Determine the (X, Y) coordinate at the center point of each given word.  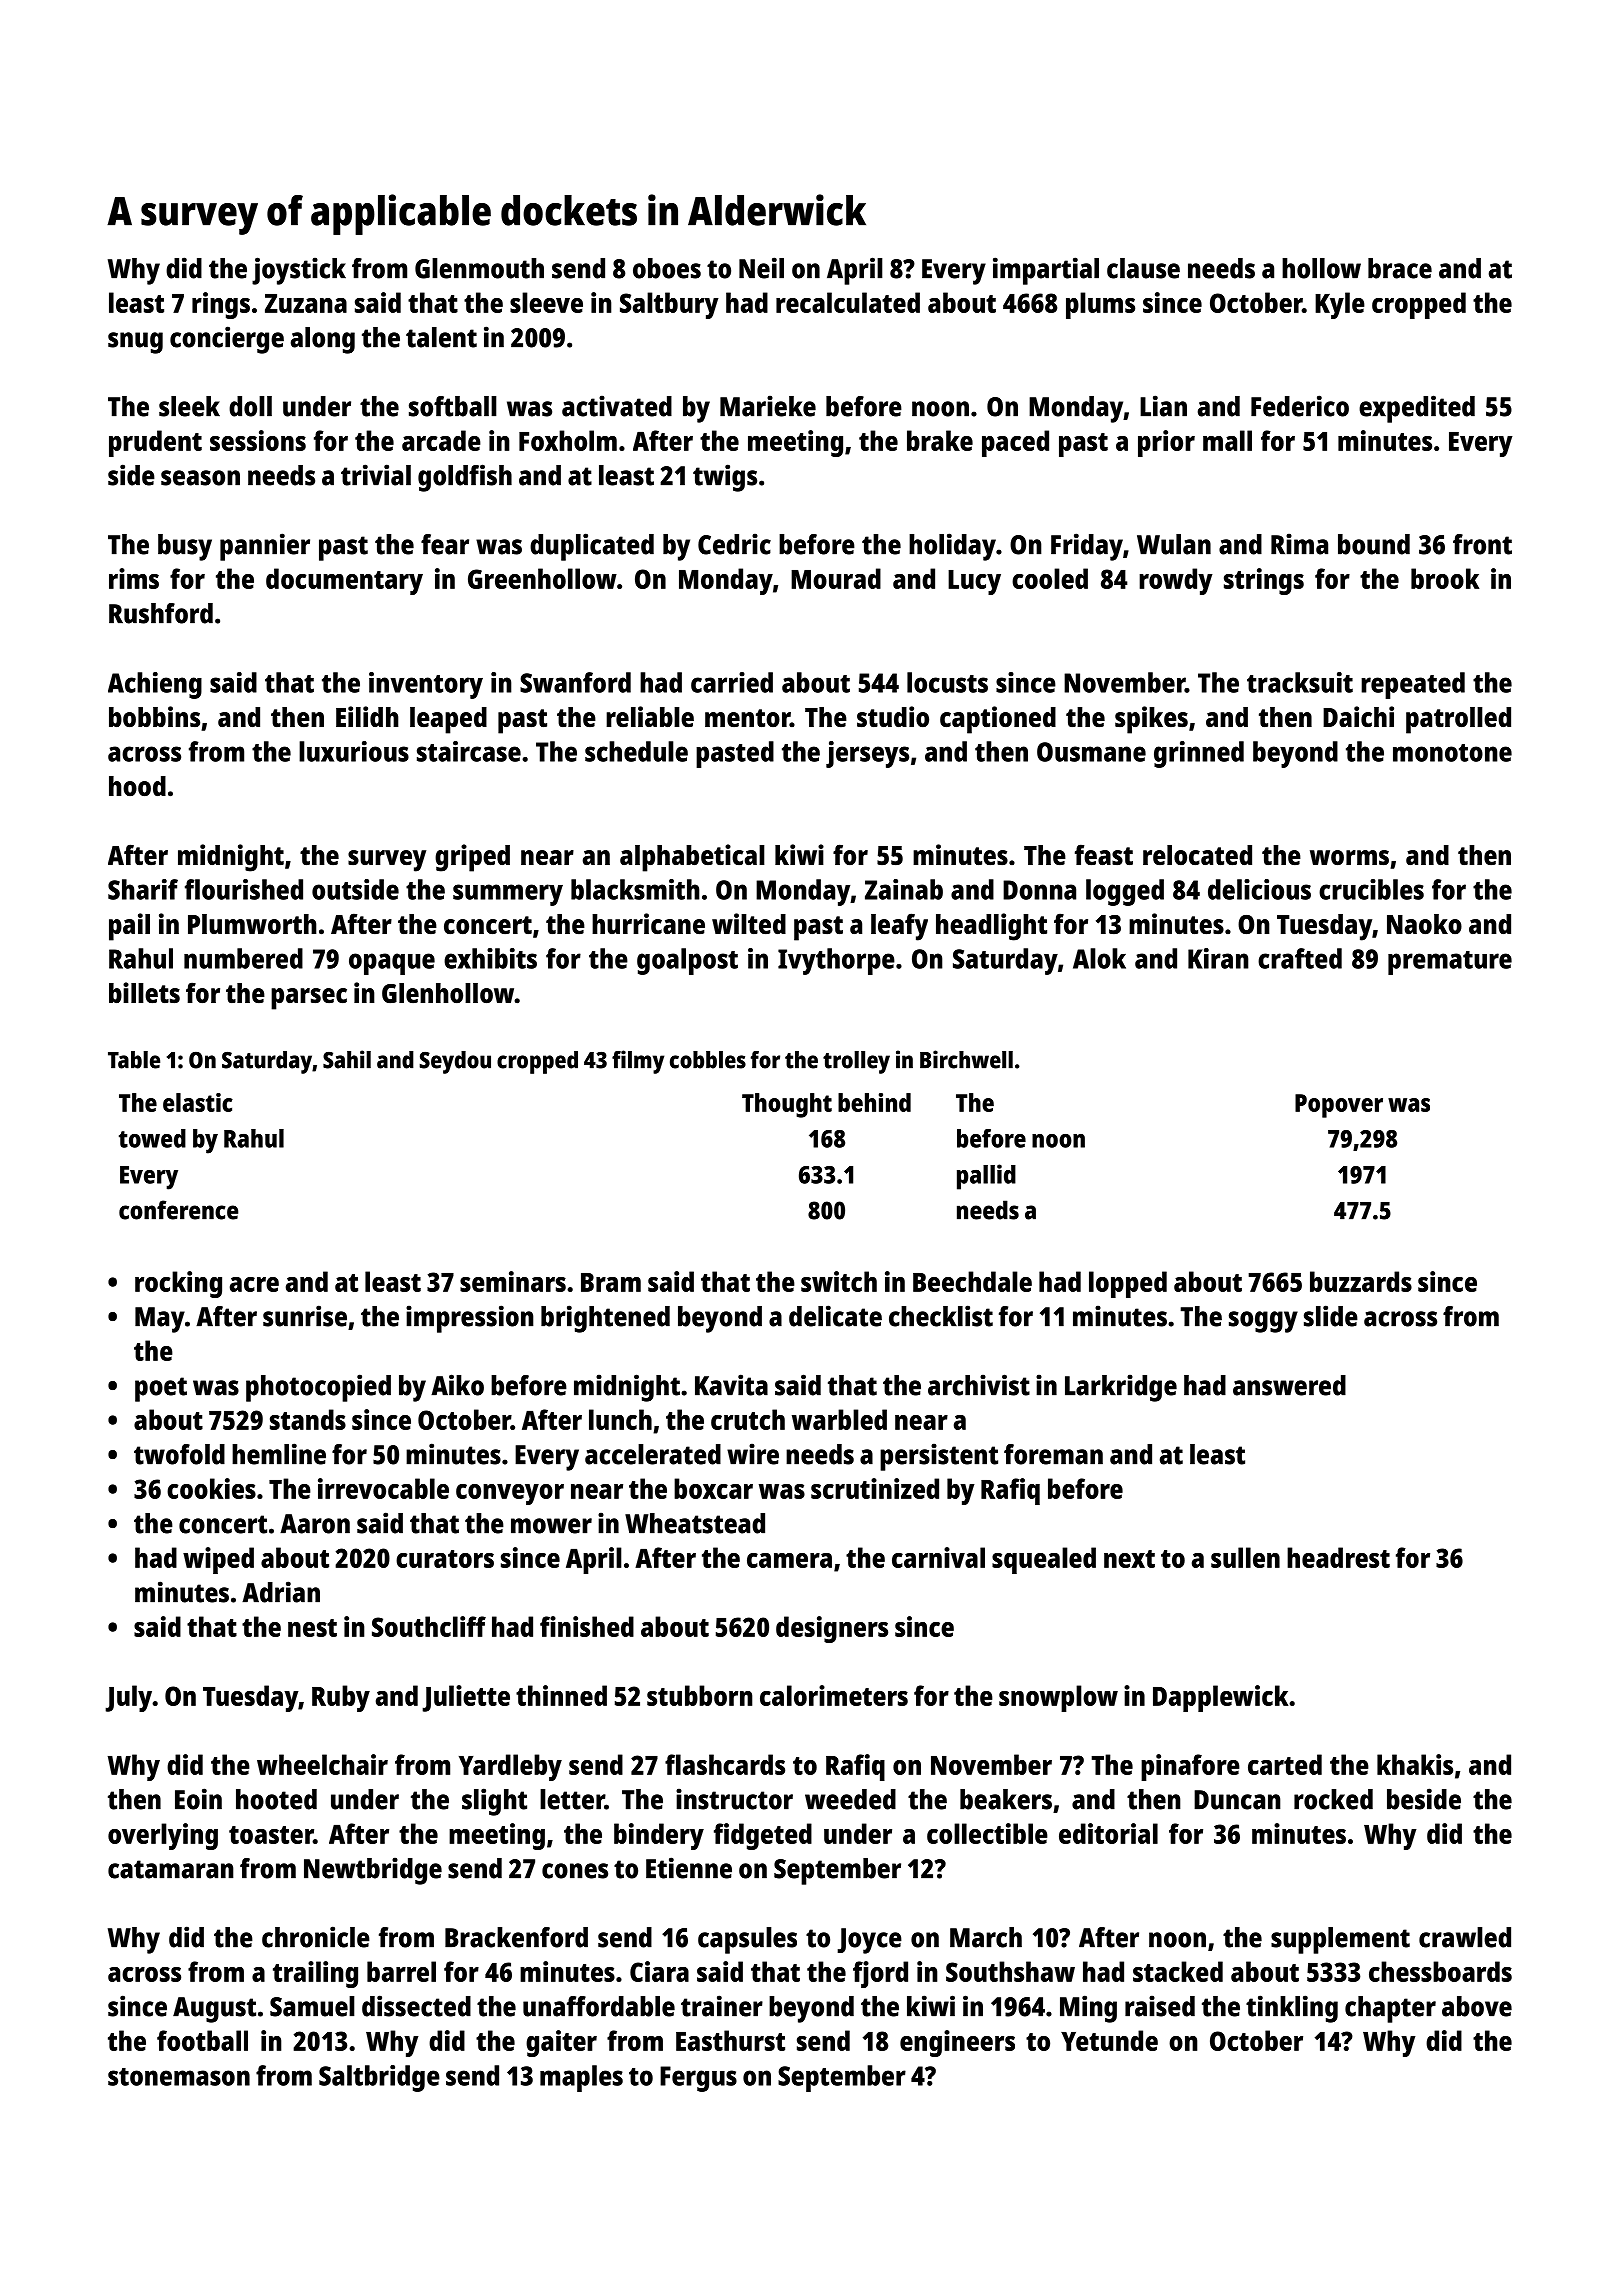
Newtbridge (373, 1871)
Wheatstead (695, 1523)
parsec (309, 999)
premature (1450, 963)
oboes (667, 268)
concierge (227, 340)
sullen (1245, 1557)
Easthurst (730, 2040)
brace (1400, 268)
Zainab (904, 889)
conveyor (510, 1494)
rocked (1333, 1799)
